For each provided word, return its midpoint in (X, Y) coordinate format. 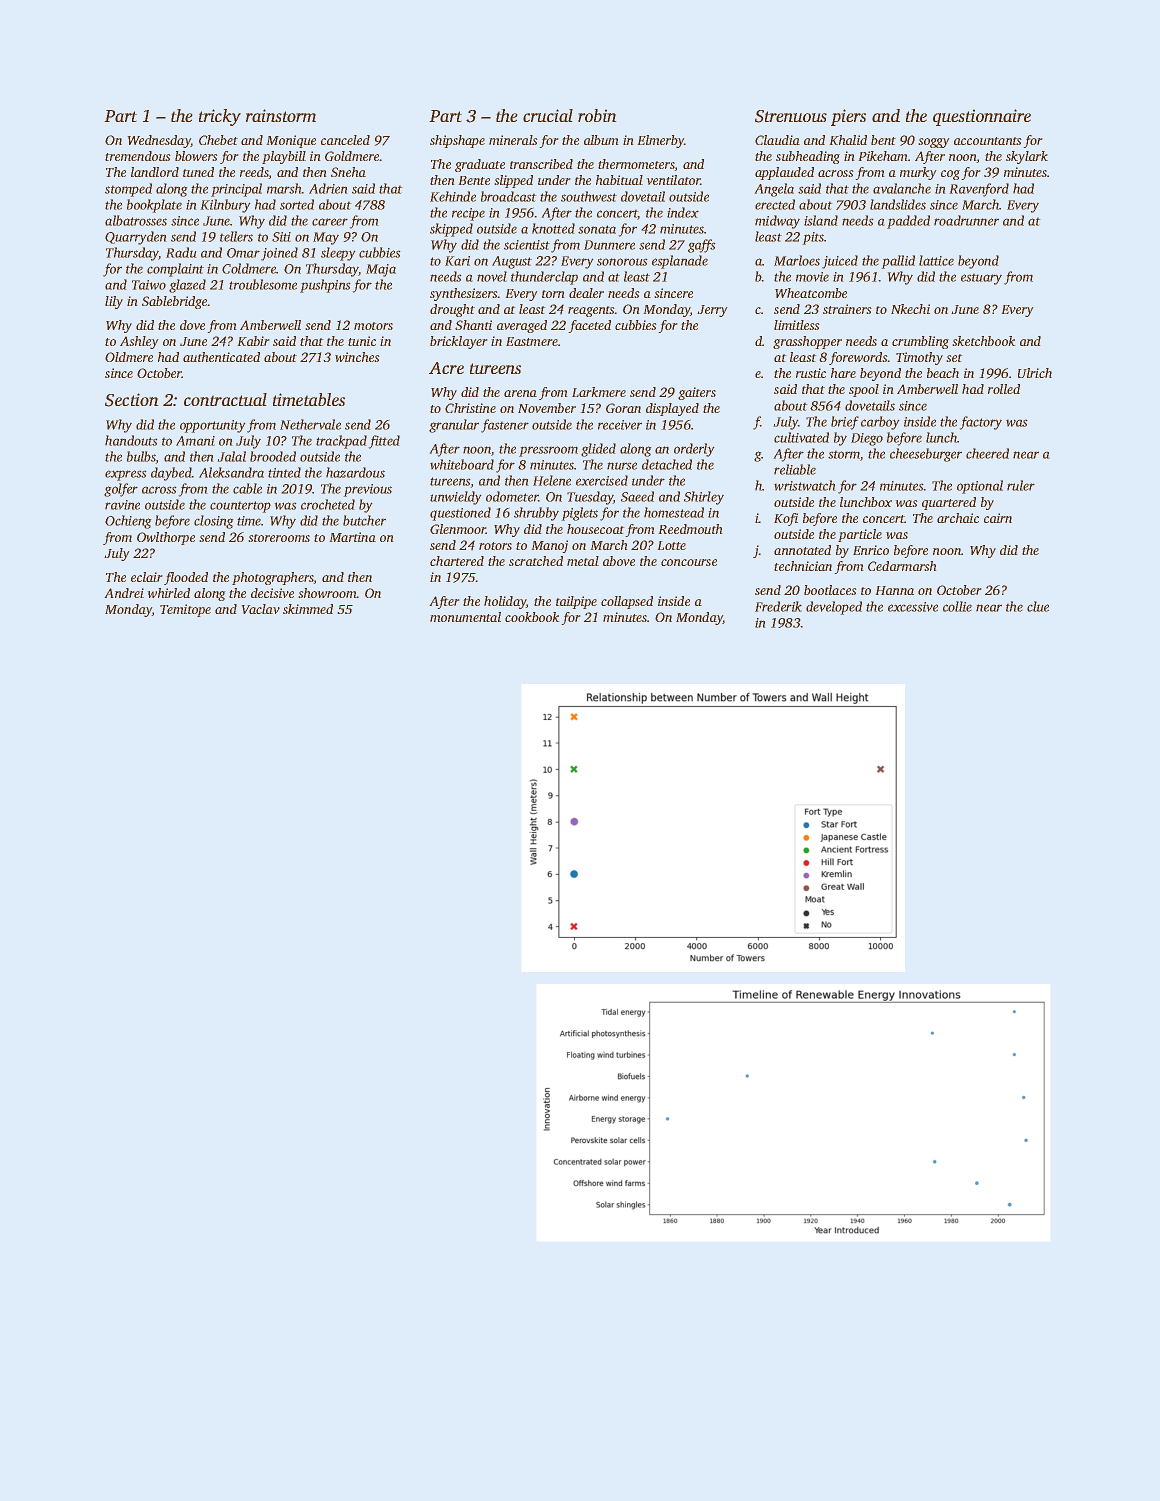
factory (980, 423)
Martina (352, 537)
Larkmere (599, 392)
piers (848, 117)
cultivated (801, 437)
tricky (220, 117)
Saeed (637, 496)
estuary (981, 279)
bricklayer (459, 342)
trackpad (341, 442)
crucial (548, 115)
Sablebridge (175, 302)
